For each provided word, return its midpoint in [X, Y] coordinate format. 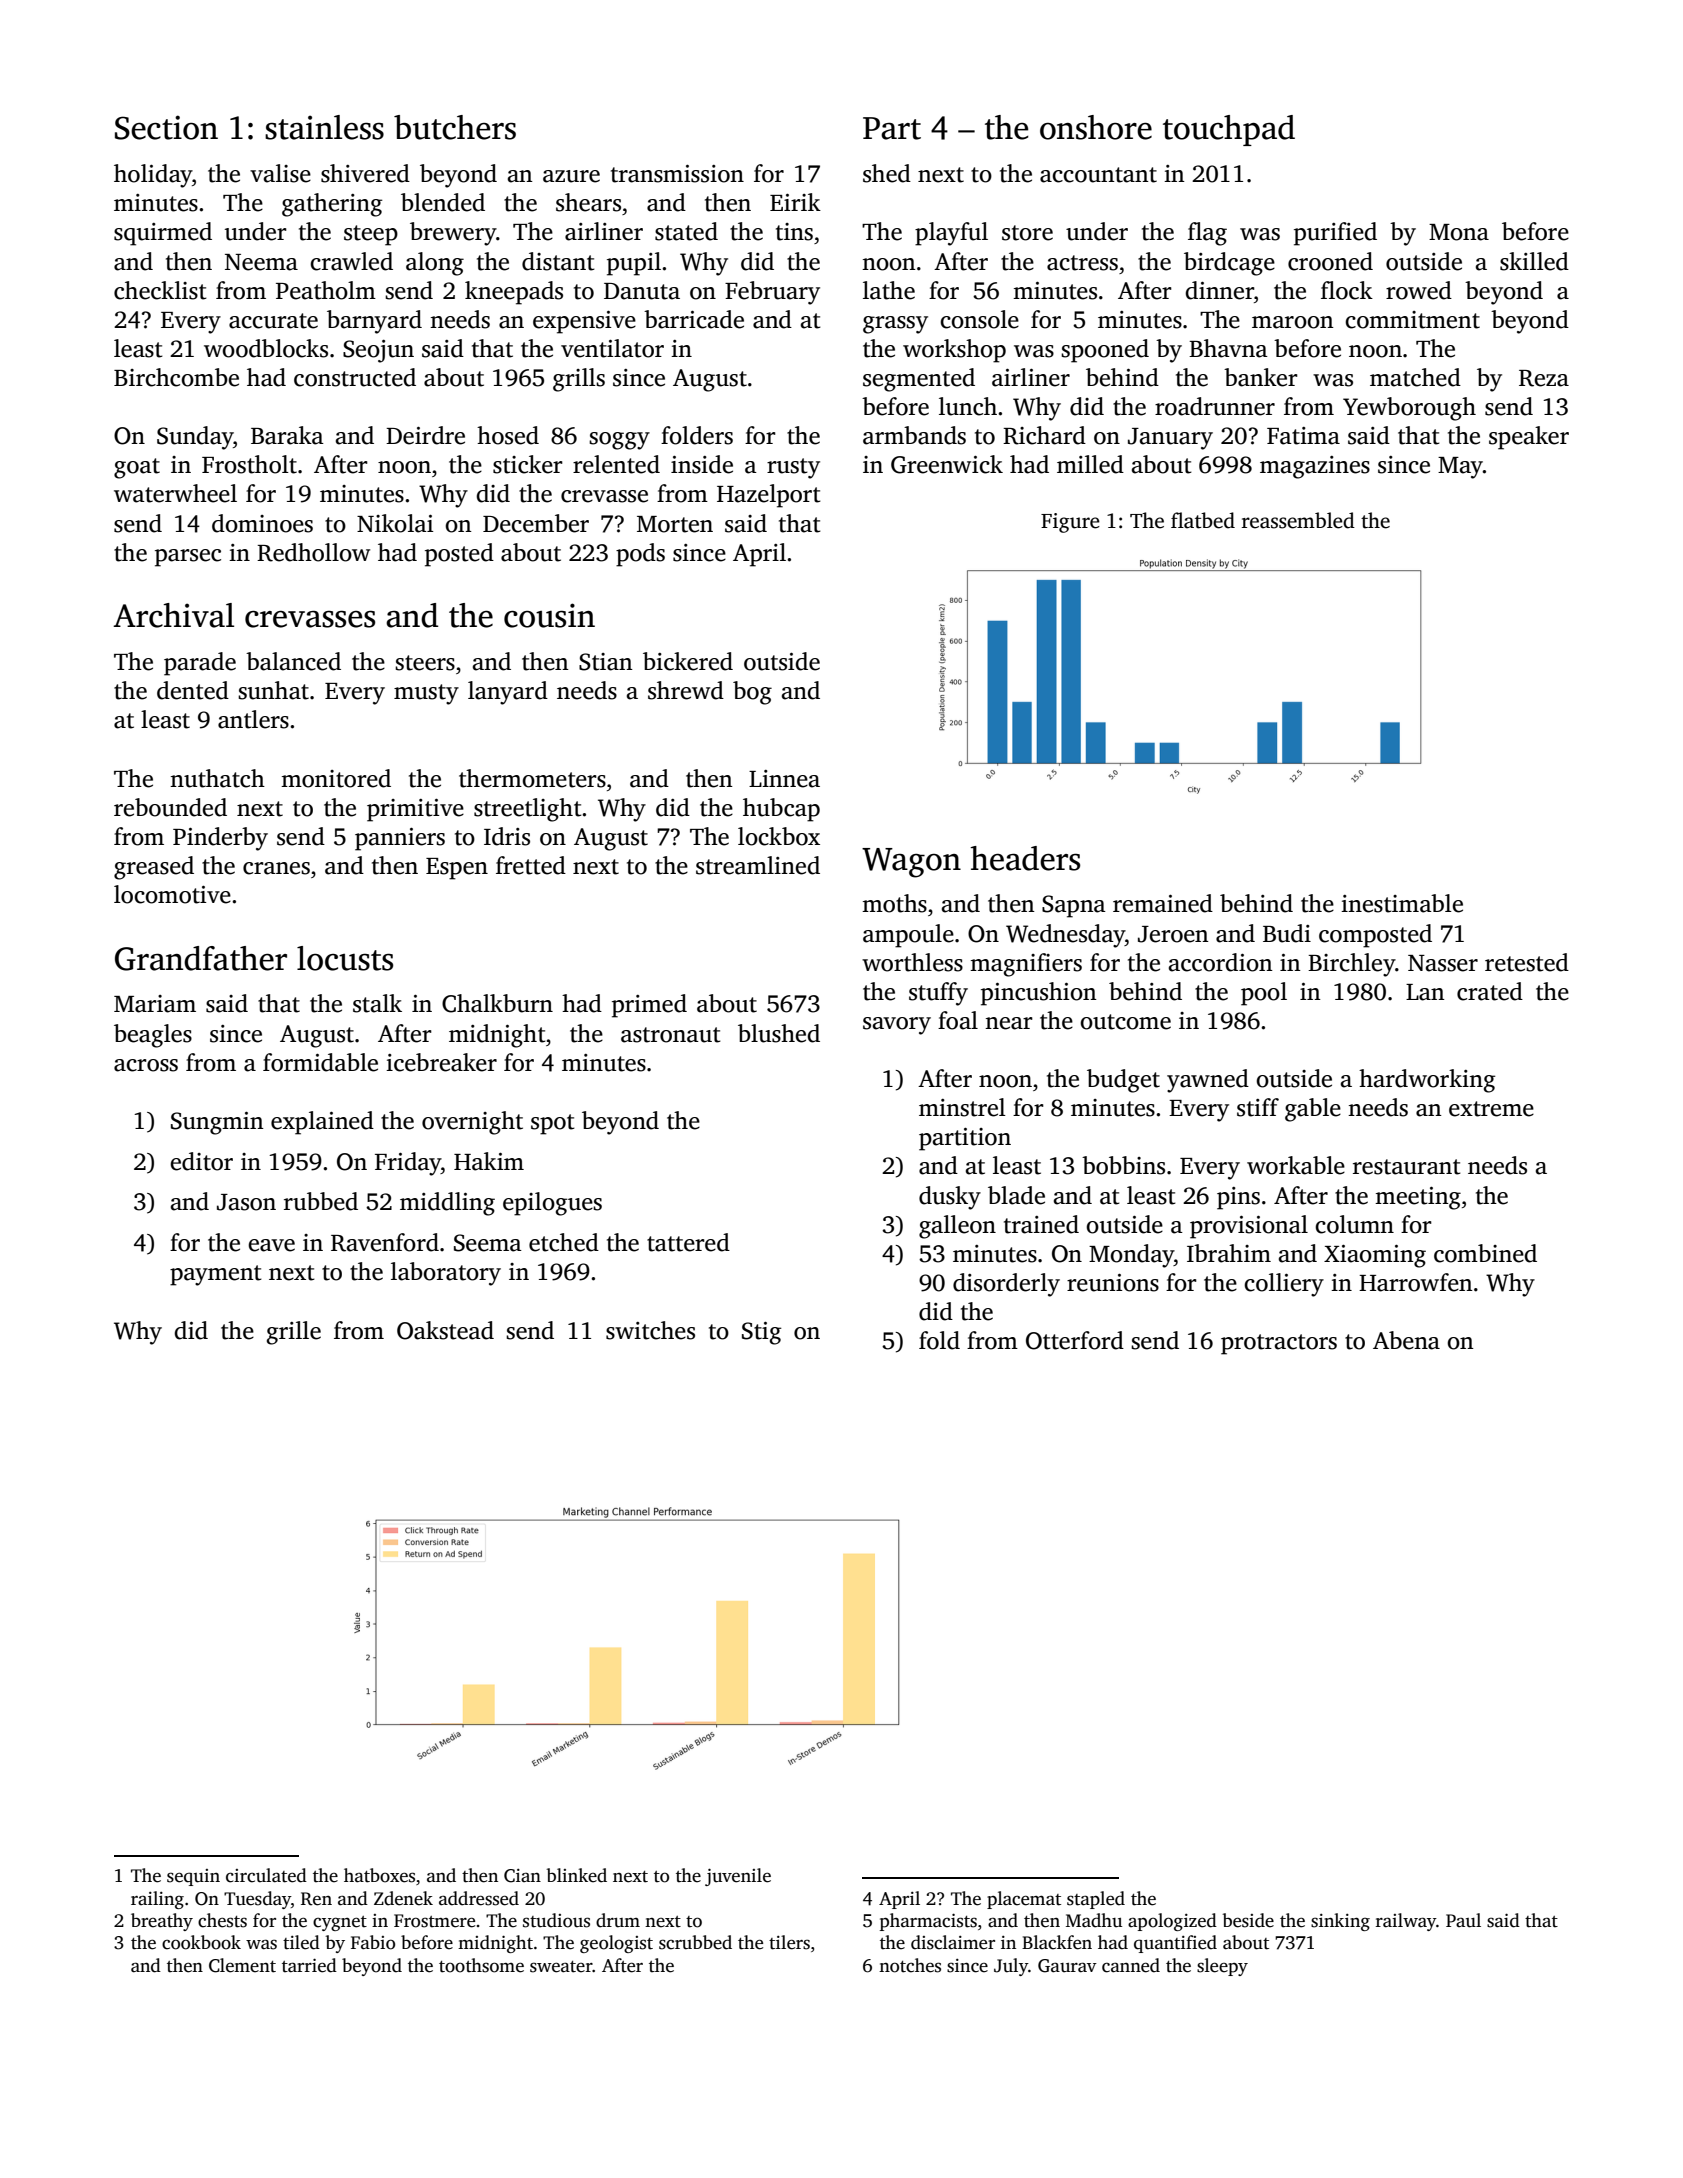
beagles [153, 1036]
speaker [1529, 438]
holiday [153, 176]
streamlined [758, 865]
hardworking [1427, 1081]
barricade [694, 319]
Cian [522, 1876]
